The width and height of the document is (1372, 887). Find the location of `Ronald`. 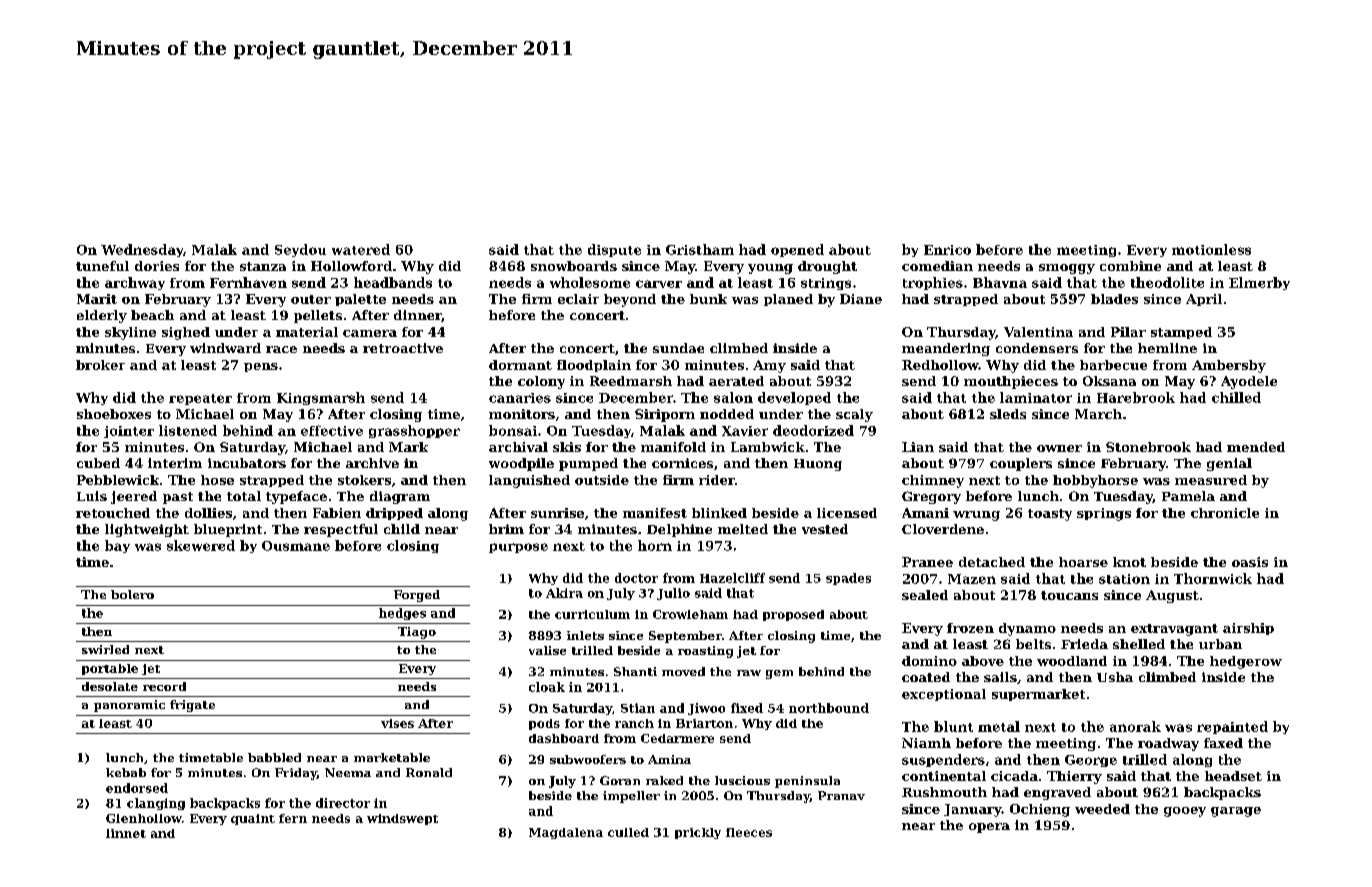

Ronald is located at coordinates (429, 772).
